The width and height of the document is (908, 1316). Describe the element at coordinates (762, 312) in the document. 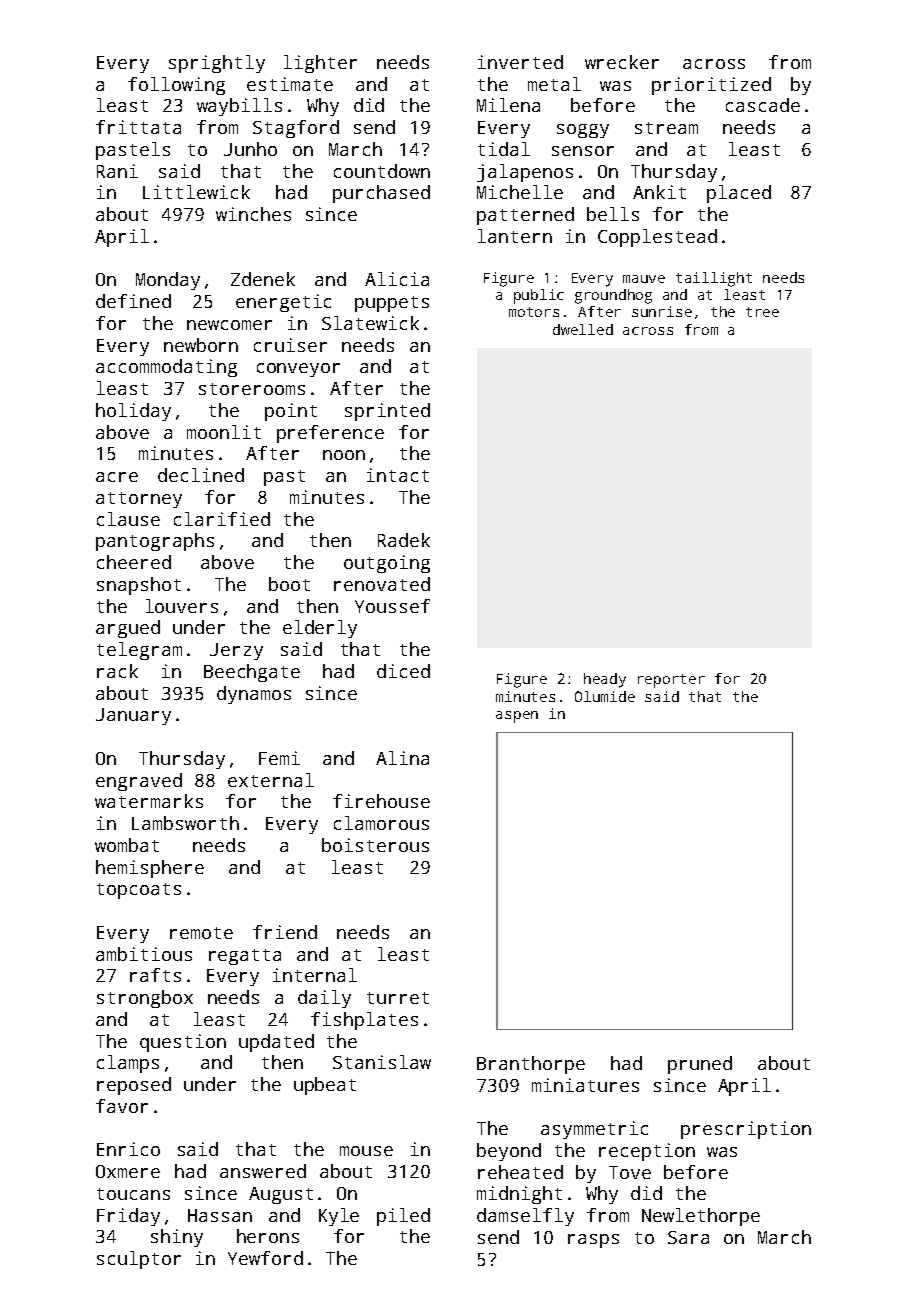

I see `tree` at that location.
